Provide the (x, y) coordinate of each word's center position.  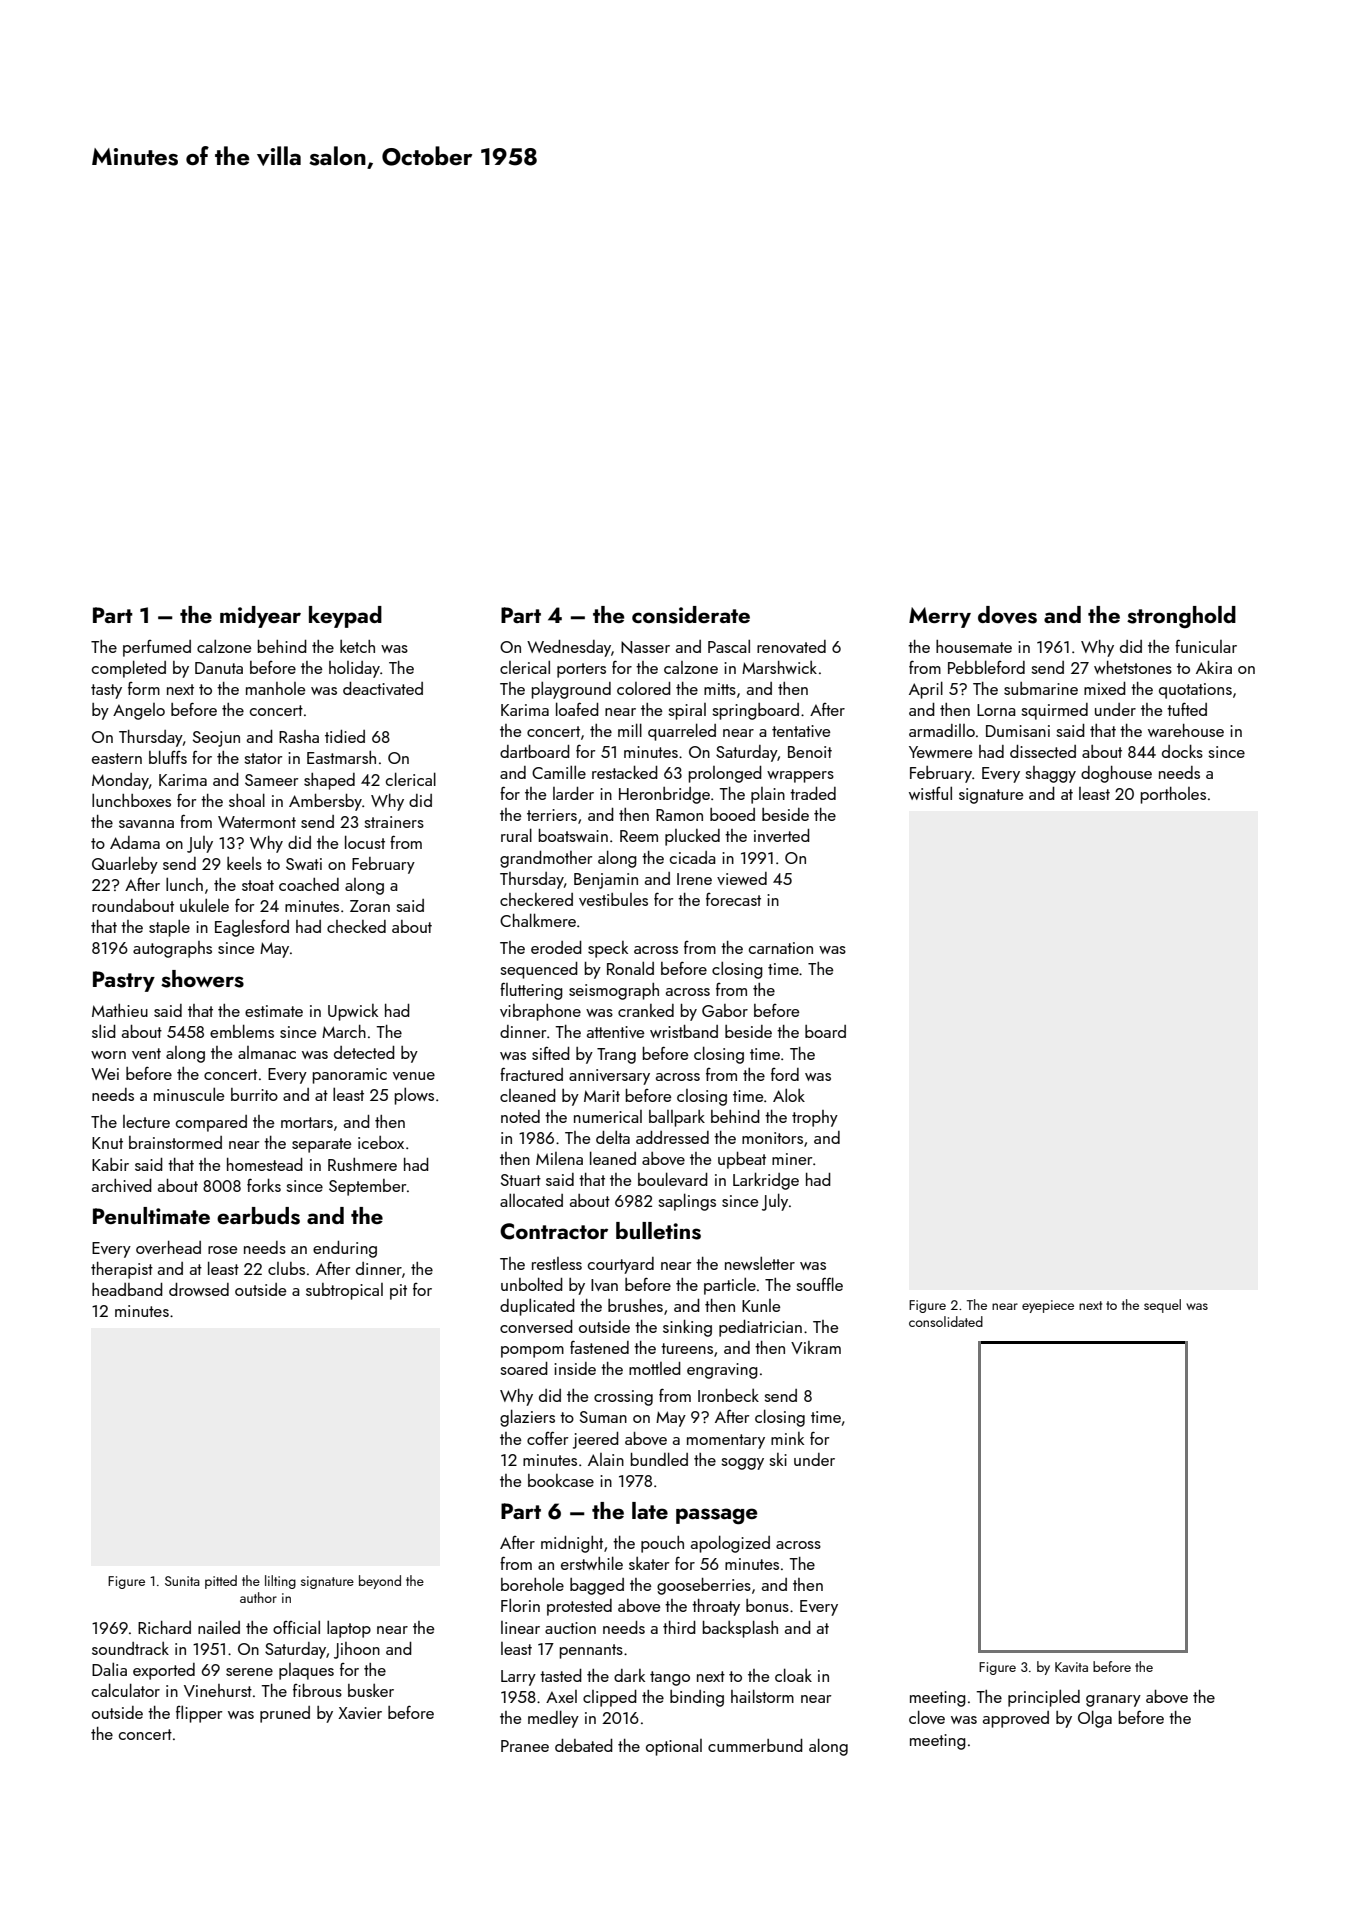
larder (573, 793)
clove (927, 1717)
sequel (1162, 1306)
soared (524, 1368)
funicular (1206, 646)
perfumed (157, 648)
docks (1182, 751)
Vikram (816, 1347)
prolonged (725, 774)
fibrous (317, 1690)
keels (244, 863)
